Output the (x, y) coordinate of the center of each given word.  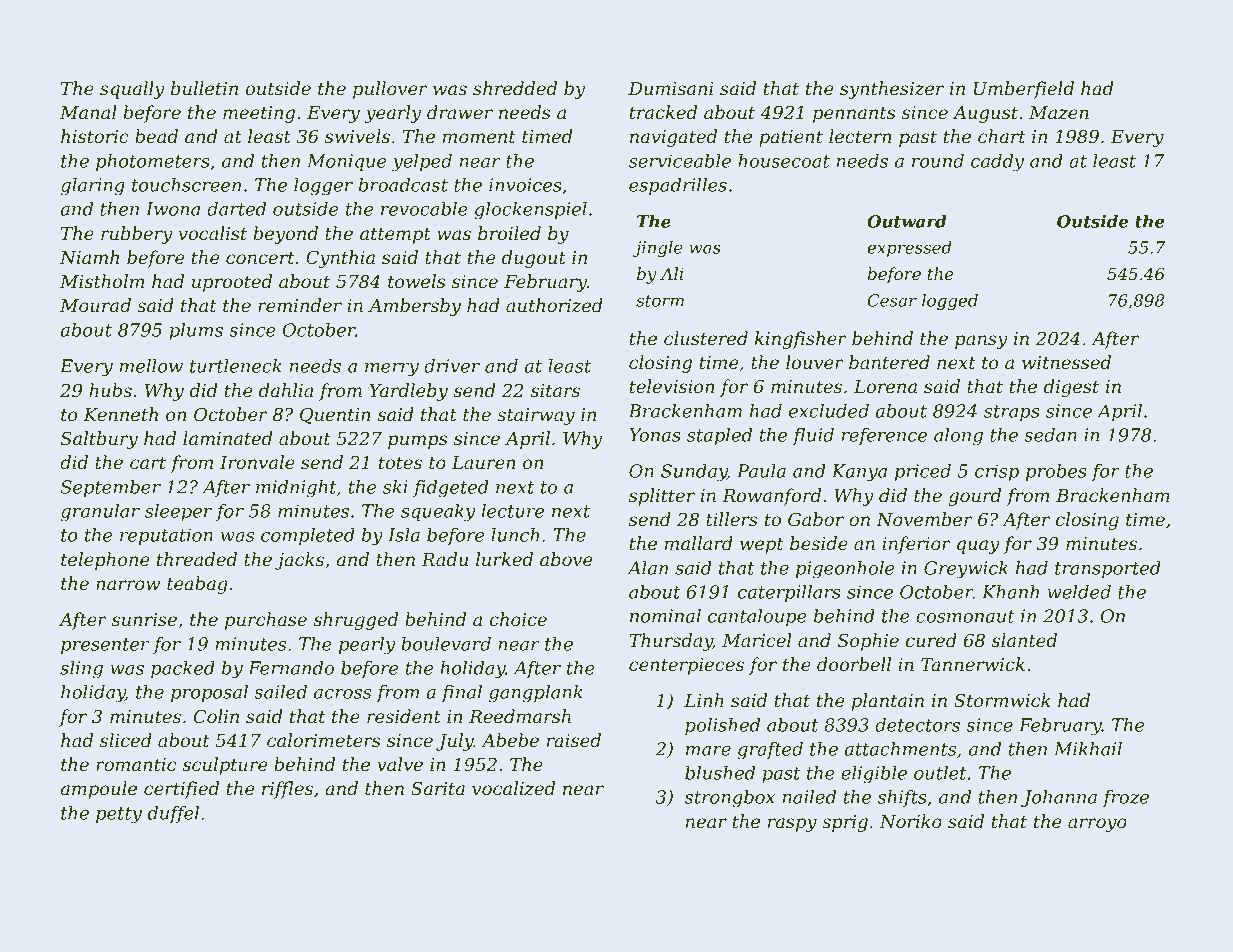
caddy (997, 163)
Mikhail (1088, 749)
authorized (554, 305)
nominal (665, 616)
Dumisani (671, 89)
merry (392, 370)
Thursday (671, 642)
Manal (88, 112)
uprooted (232, 283)
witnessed (1066, 362)
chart (1002, 136)
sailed (280, 692)
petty (119, 815)
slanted (1024, 640)
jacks (299, 561)
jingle (658, 249)
